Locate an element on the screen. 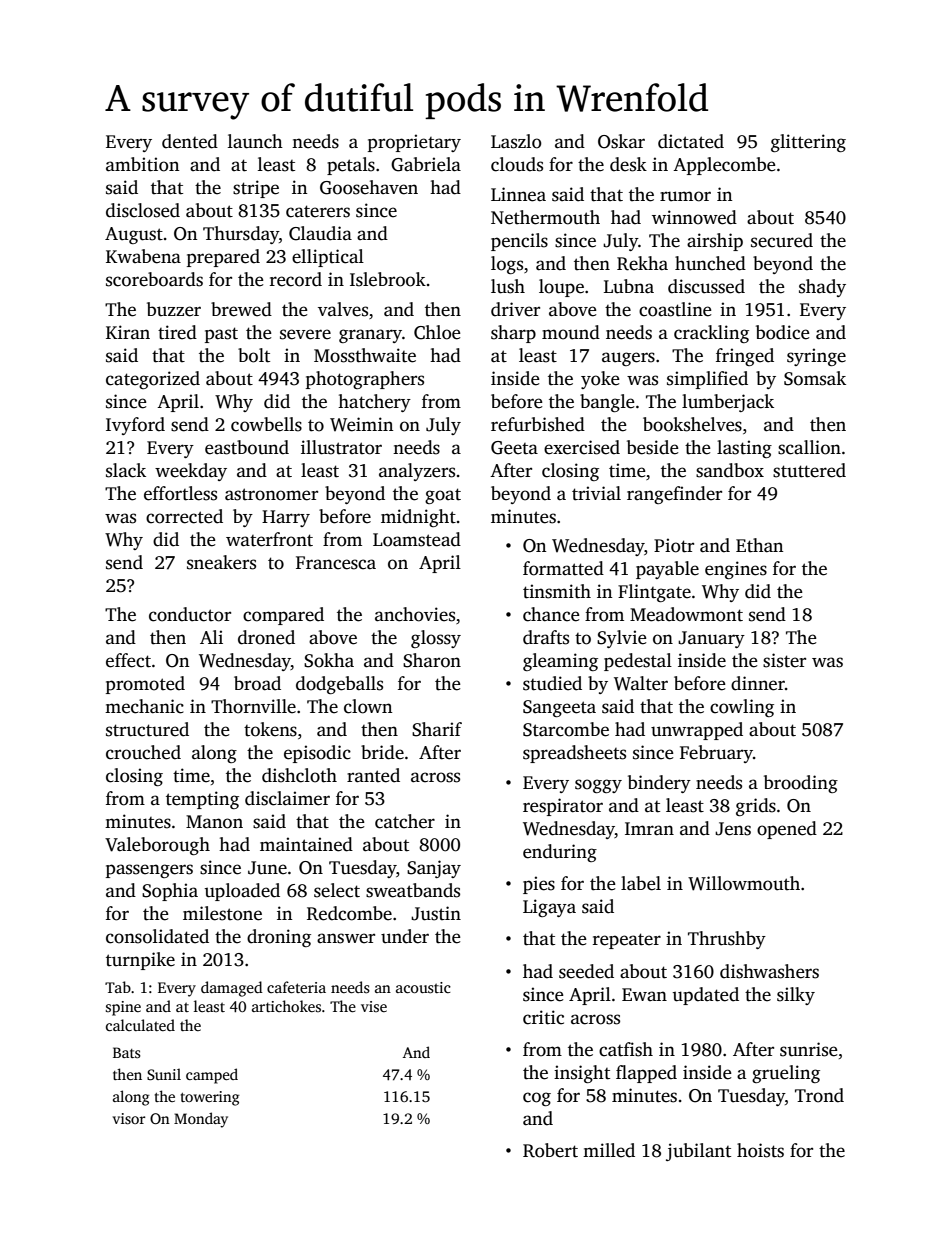  sunrise is located at coordinates (809, 1049).
